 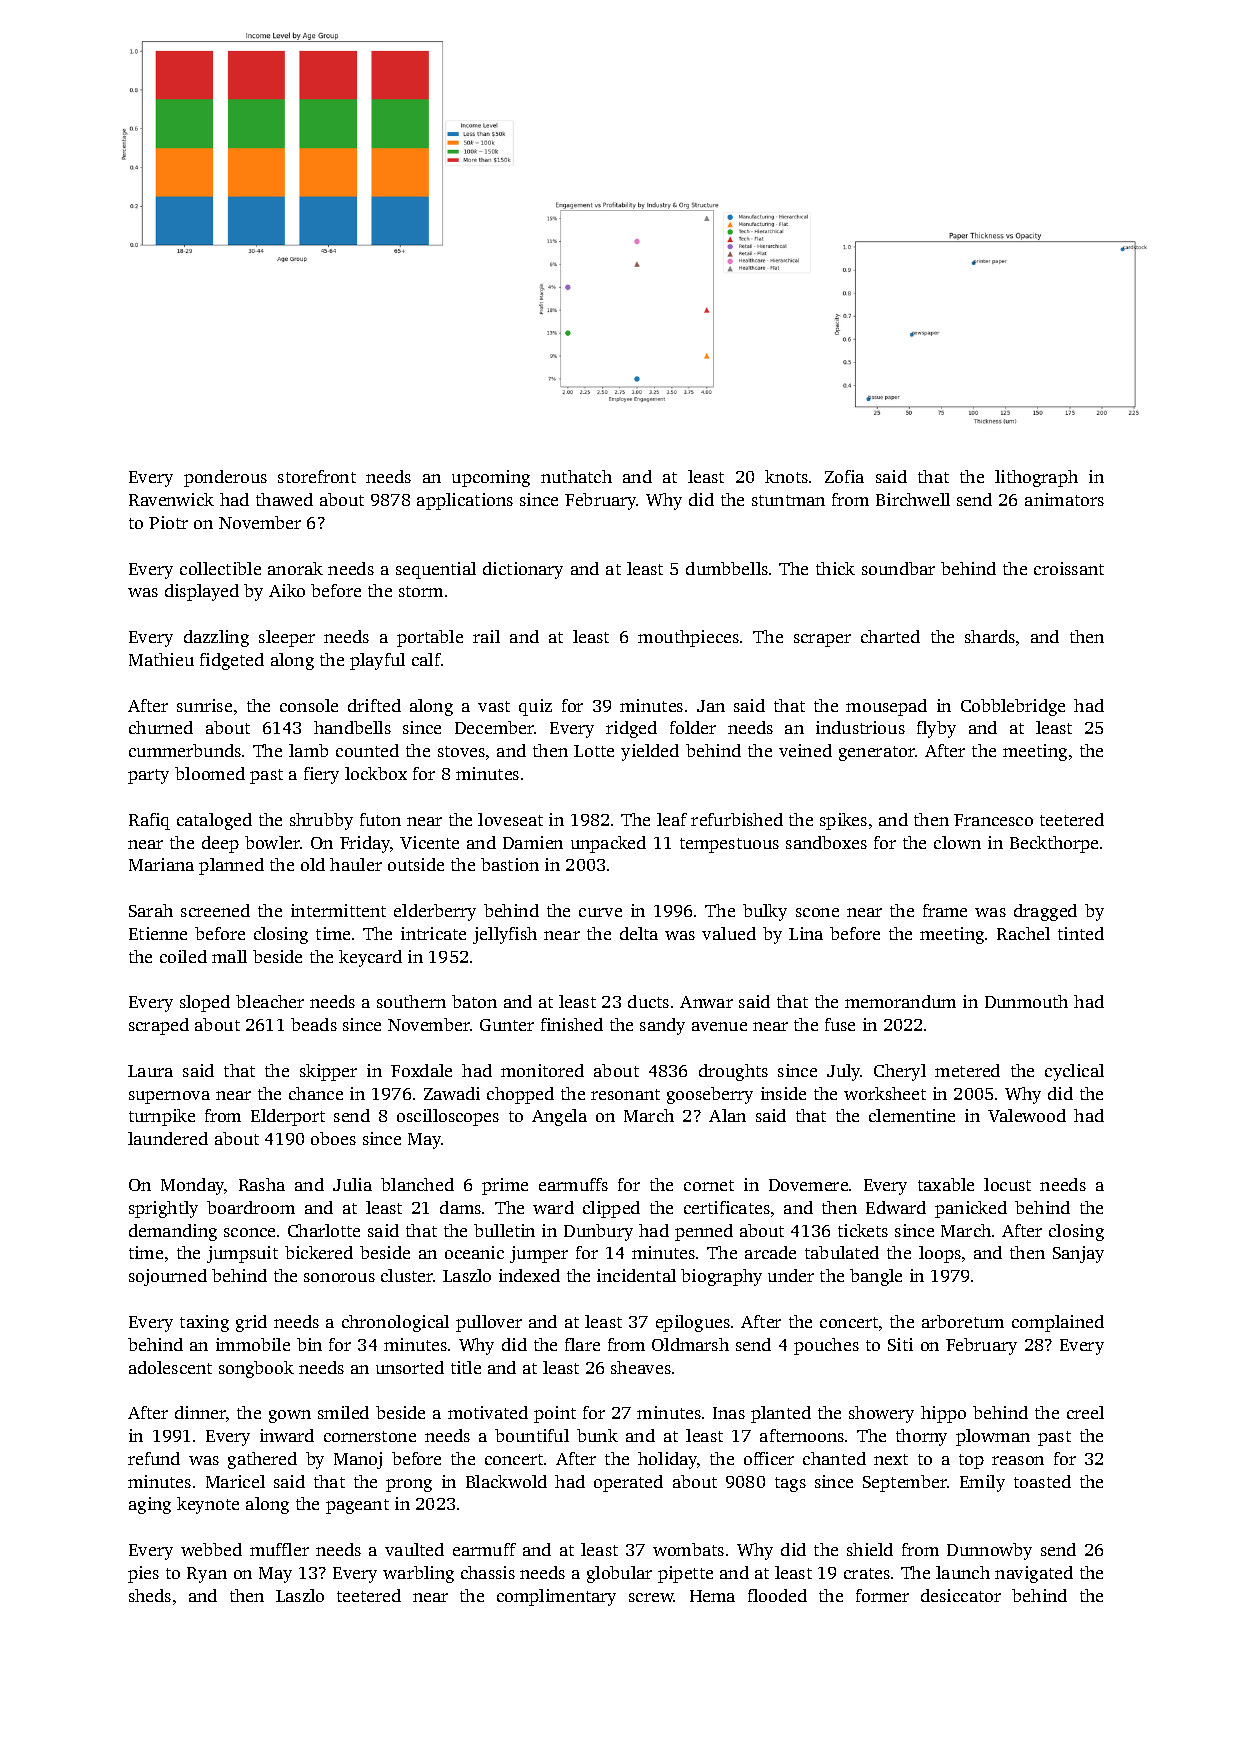 What do you see at coordinates (572, 1024) in the page?
I see `finished` at bounding box center [572, 1024].
